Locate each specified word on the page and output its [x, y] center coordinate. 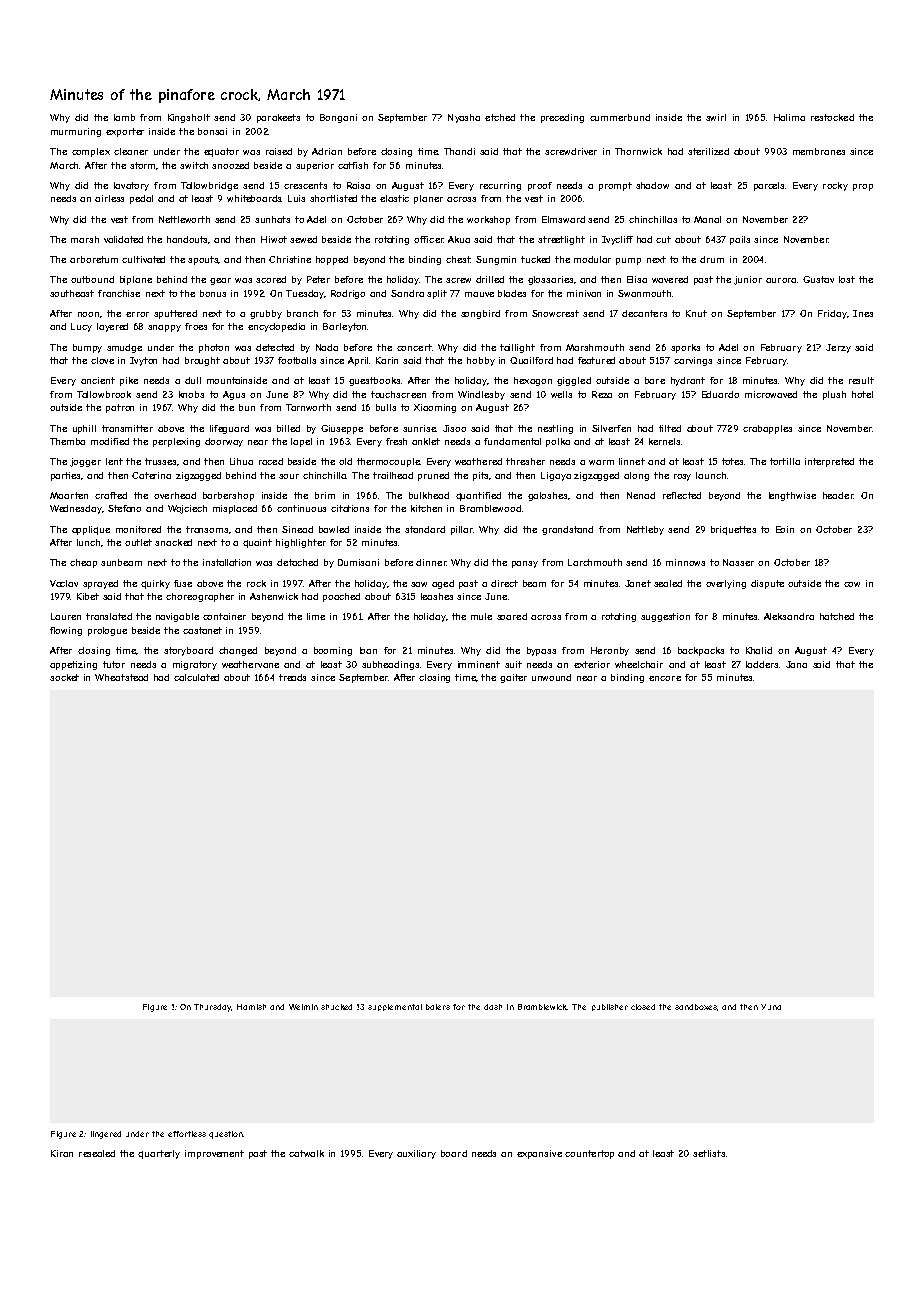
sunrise [419, 428]
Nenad [641, 495]
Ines [863, 313]
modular [592, 259]
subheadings [390, 665]
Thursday [213, 1008]
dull [193, 380]
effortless [187, 1134]
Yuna [771, 1007]
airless [109, 198]
